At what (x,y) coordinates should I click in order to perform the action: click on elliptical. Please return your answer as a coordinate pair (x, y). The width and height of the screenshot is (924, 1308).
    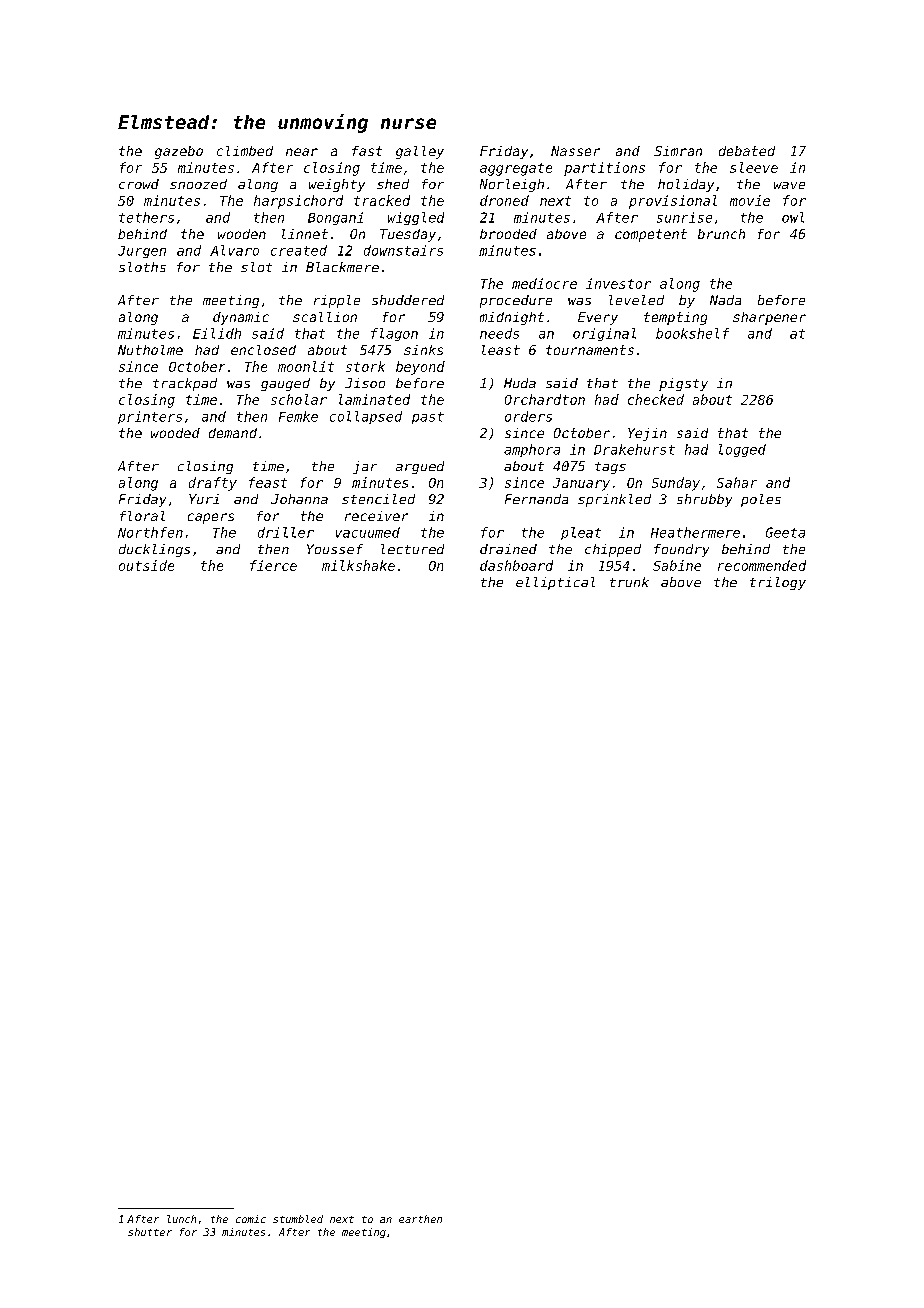
    Looking at the image, I should click on (555, 583).
